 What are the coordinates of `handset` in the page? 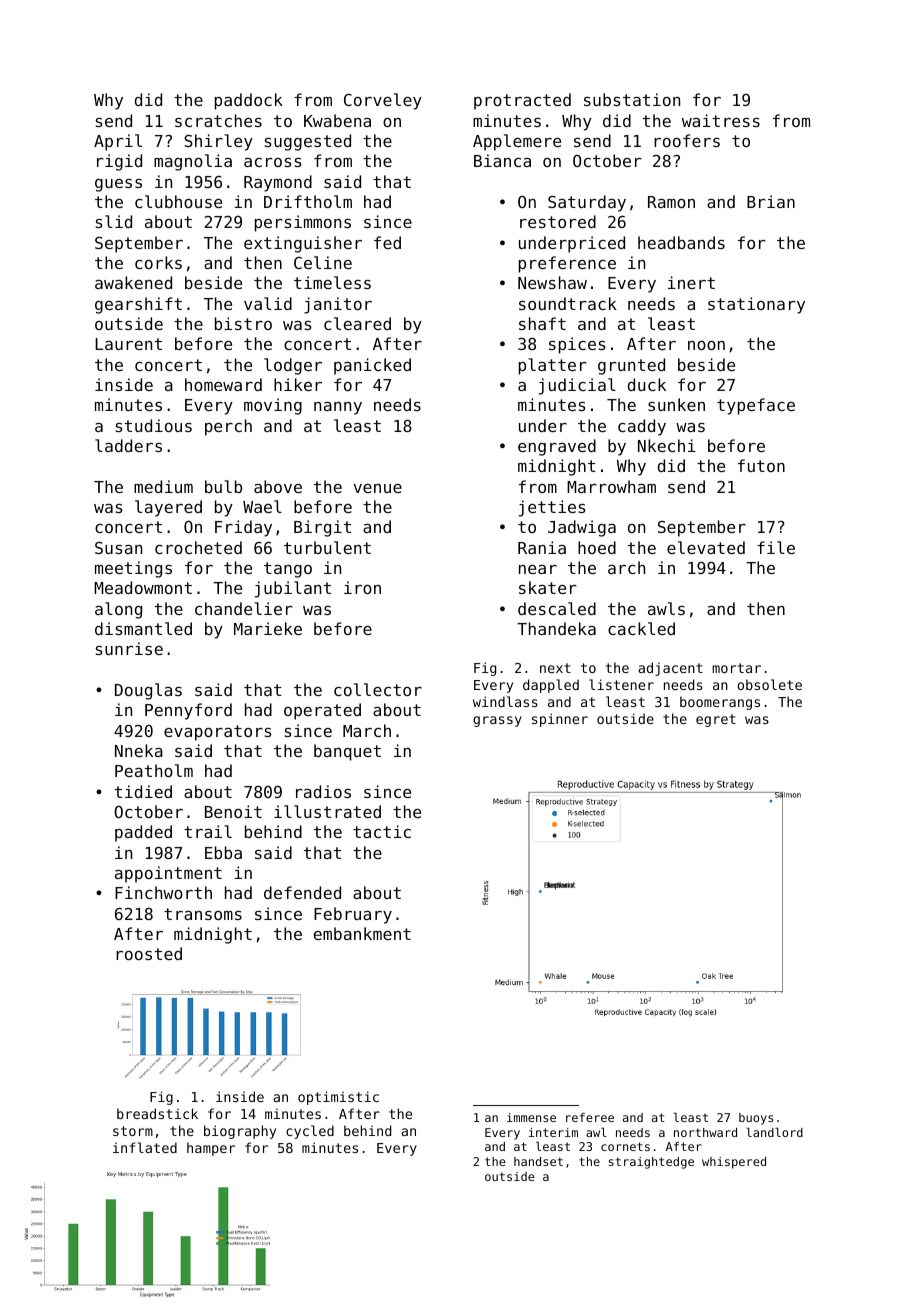 It's located at (538, 1161).
